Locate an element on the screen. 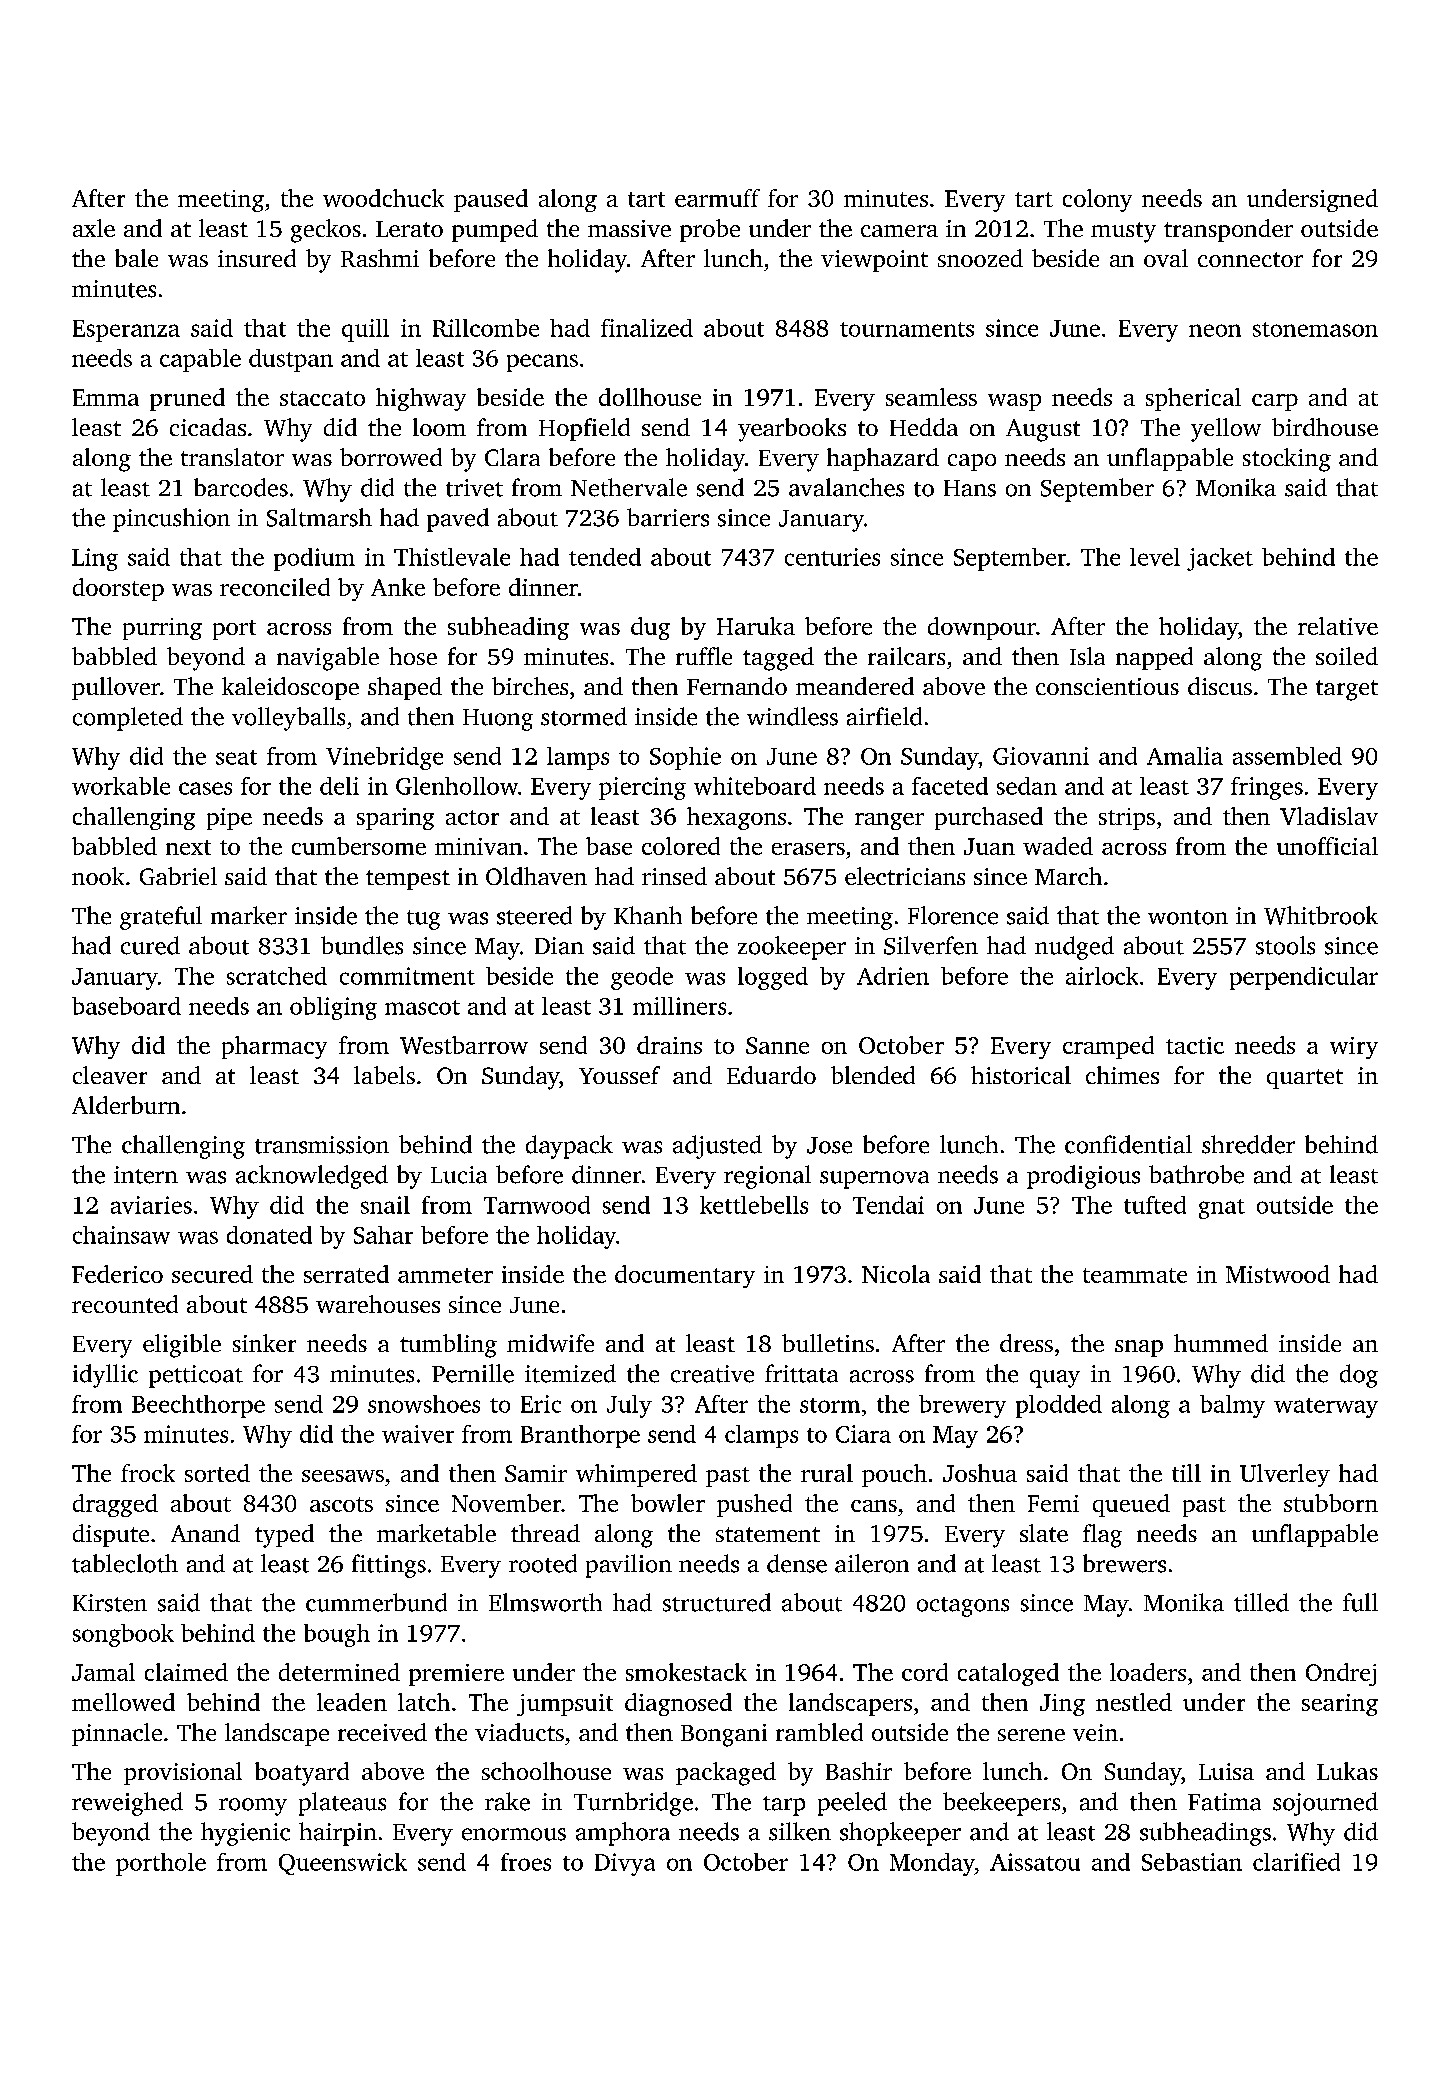 The height and width of the screenshot is (2100, 1450). Branthorpe is located at coordinates (580, 1436).
